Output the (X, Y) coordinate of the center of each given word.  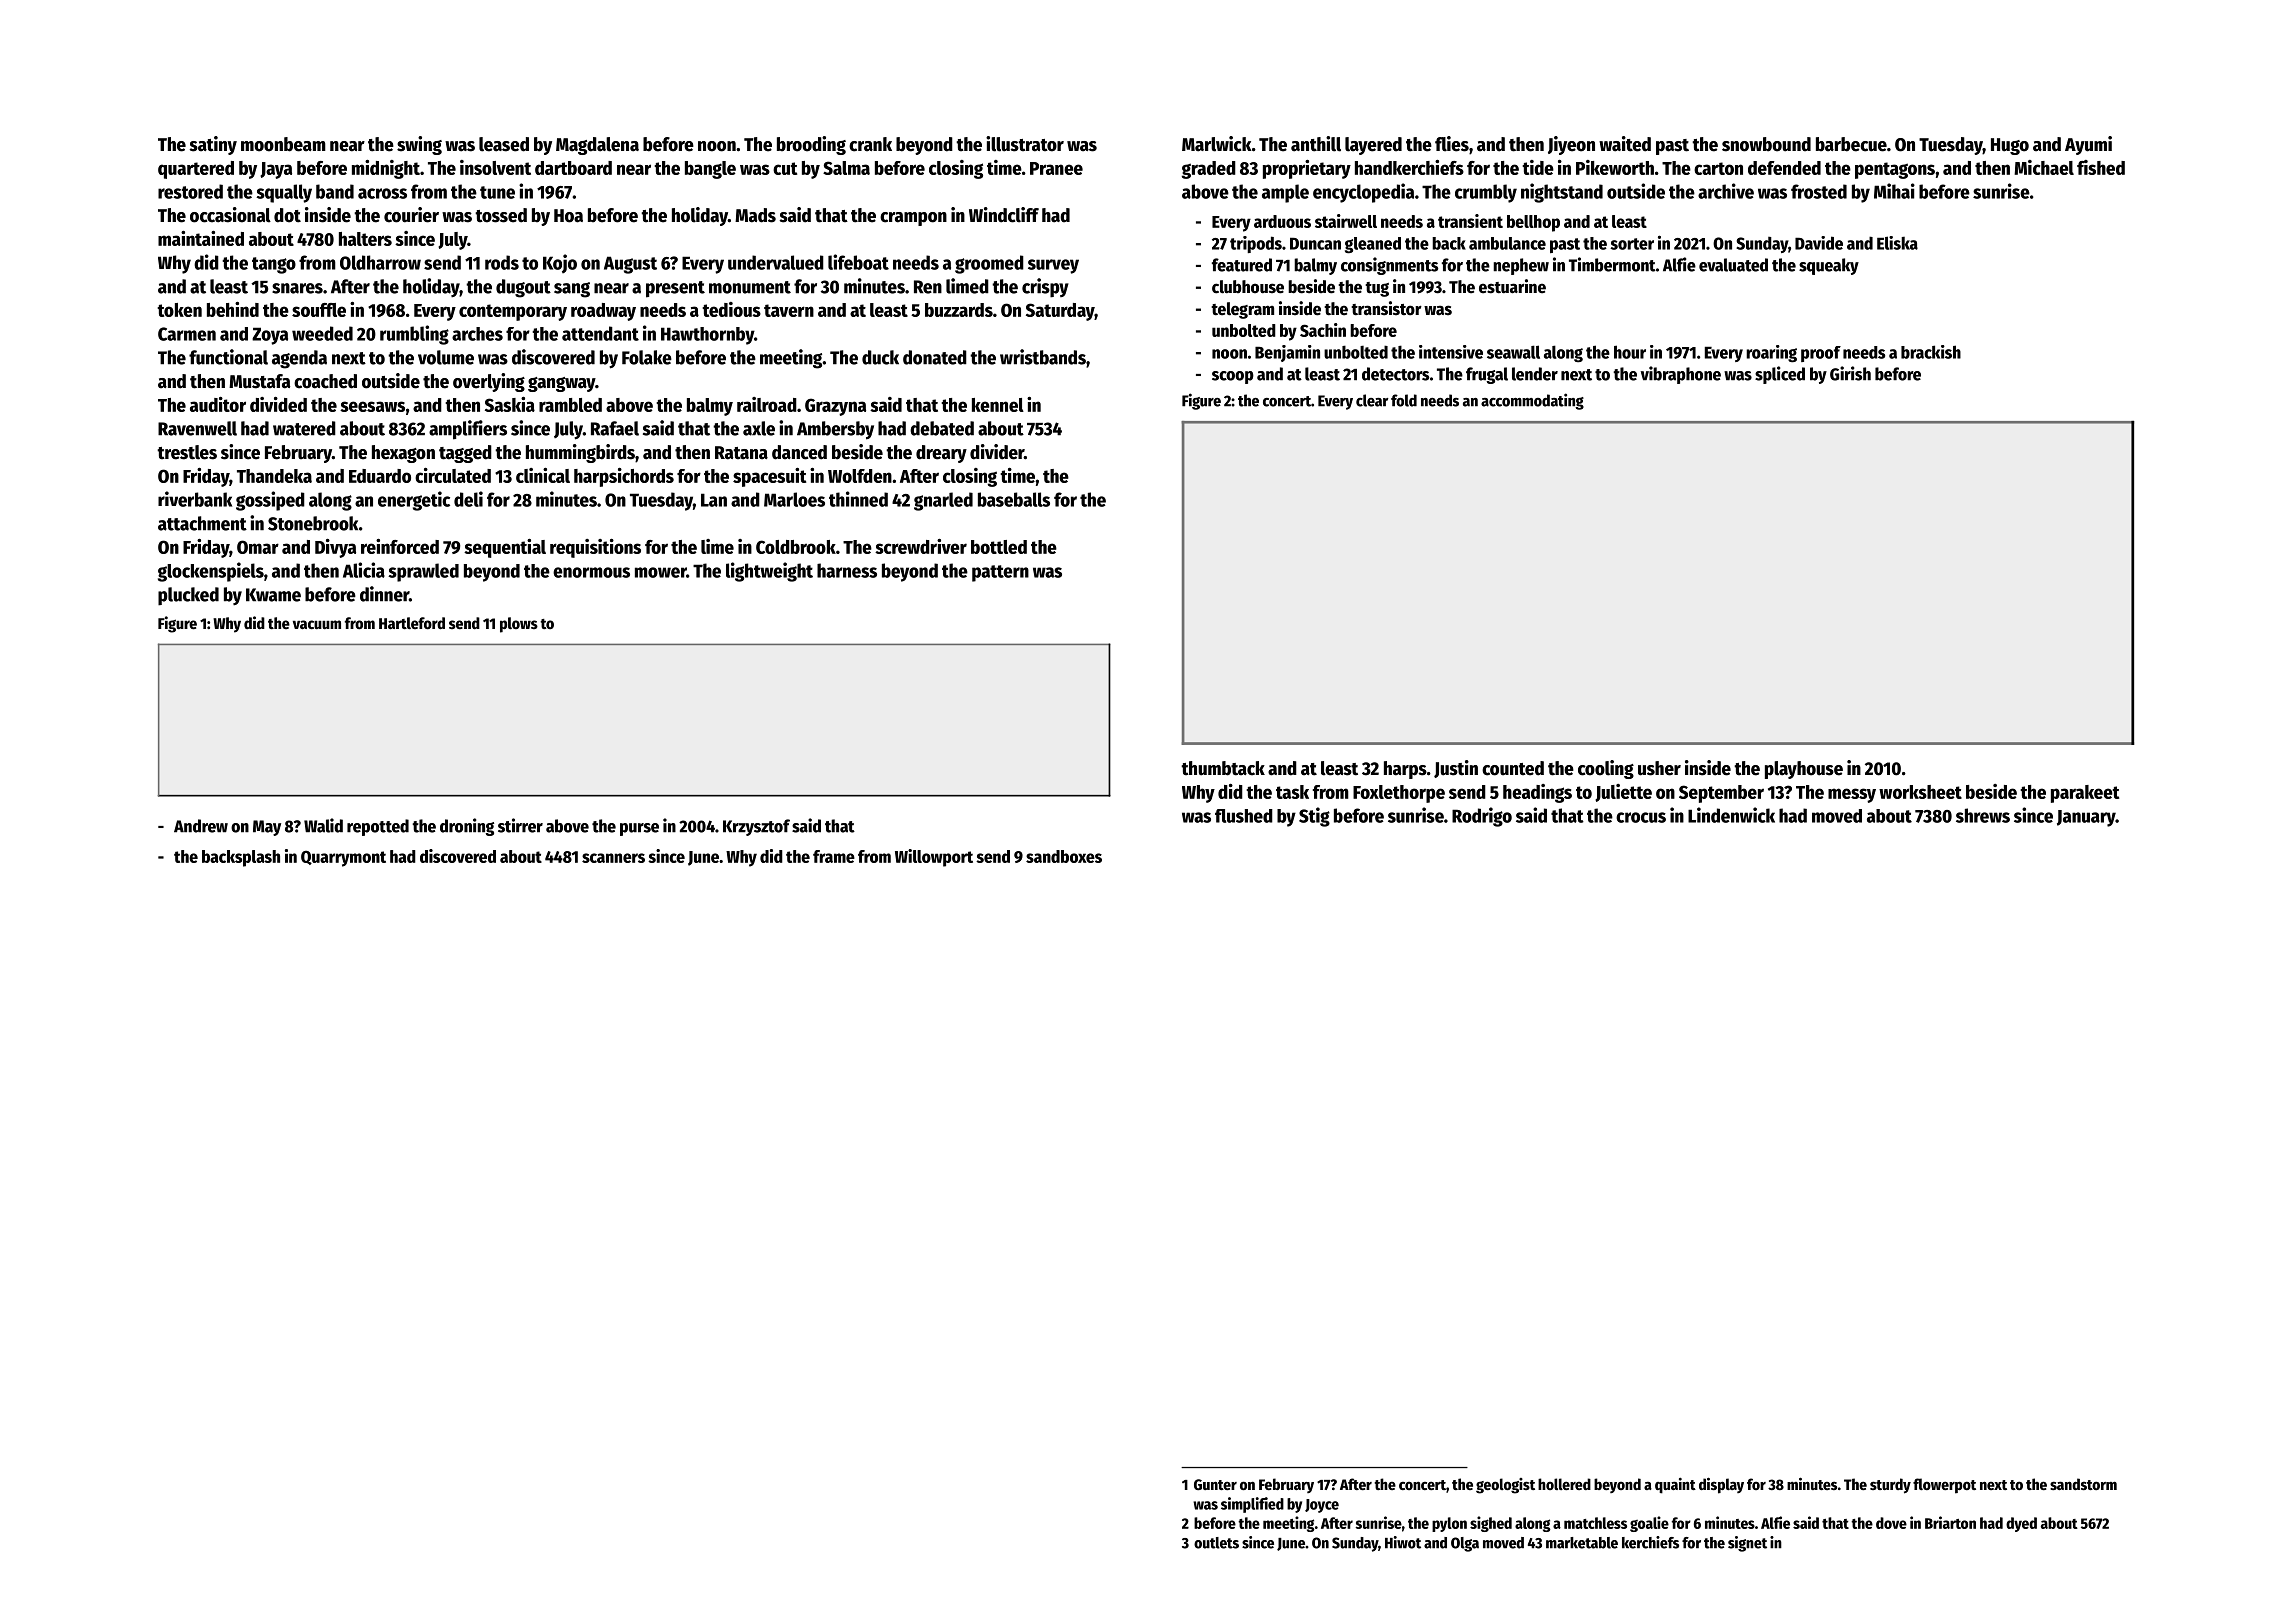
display (1721, 1485)
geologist (1505, 1486)
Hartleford (412, 623)
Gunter (1215, 1484)
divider (997, 452)
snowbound (1766, 144)
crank (870, 144)
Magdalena (597, 146)
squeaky (1829, 266)
